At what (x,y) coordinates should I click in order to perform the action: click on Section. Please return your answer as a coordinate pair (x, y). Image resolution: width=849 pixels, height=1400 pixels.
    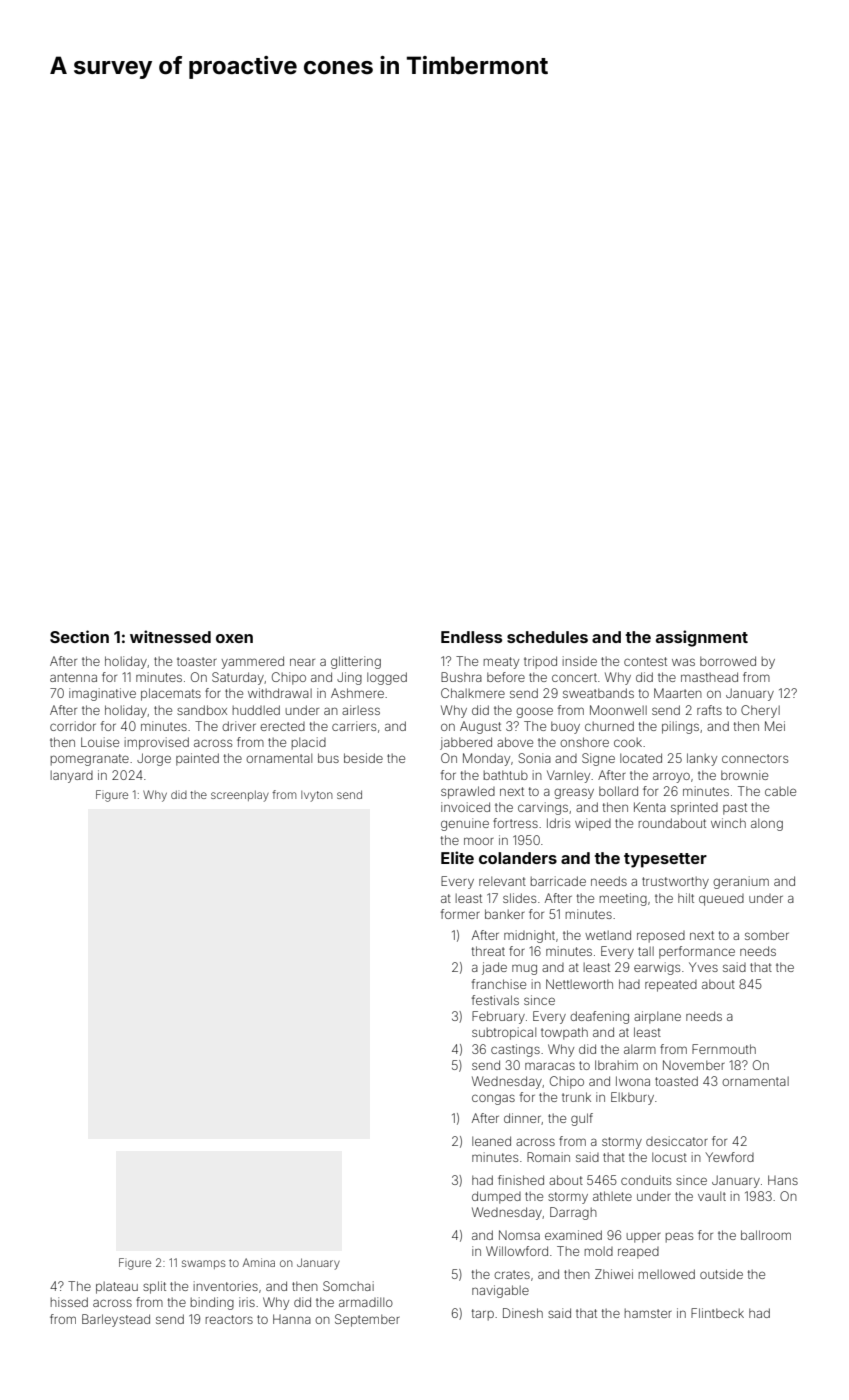
    Looking at the image, I should click on (79, 636).
